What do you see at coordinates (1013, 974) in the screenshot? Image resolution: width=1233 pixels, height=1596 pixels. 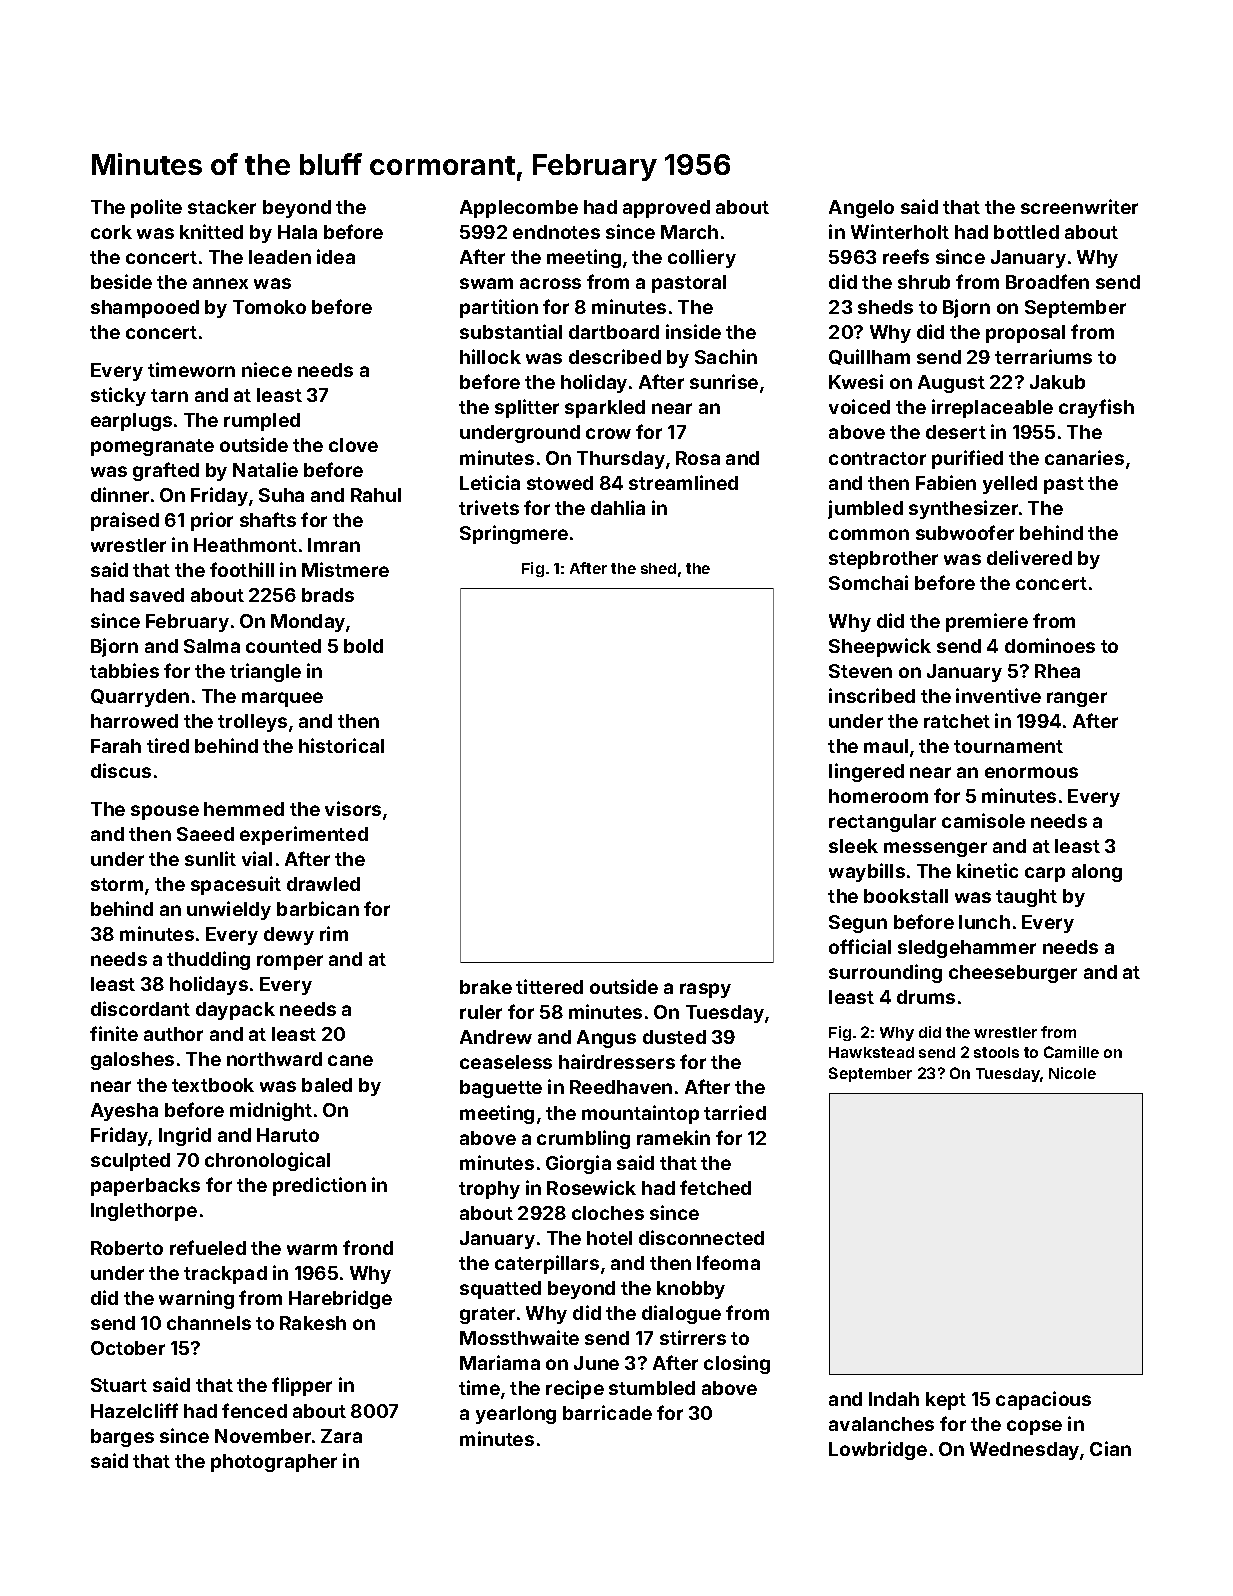 I see `cheeseburger` at bounding box center [1013, 974].
